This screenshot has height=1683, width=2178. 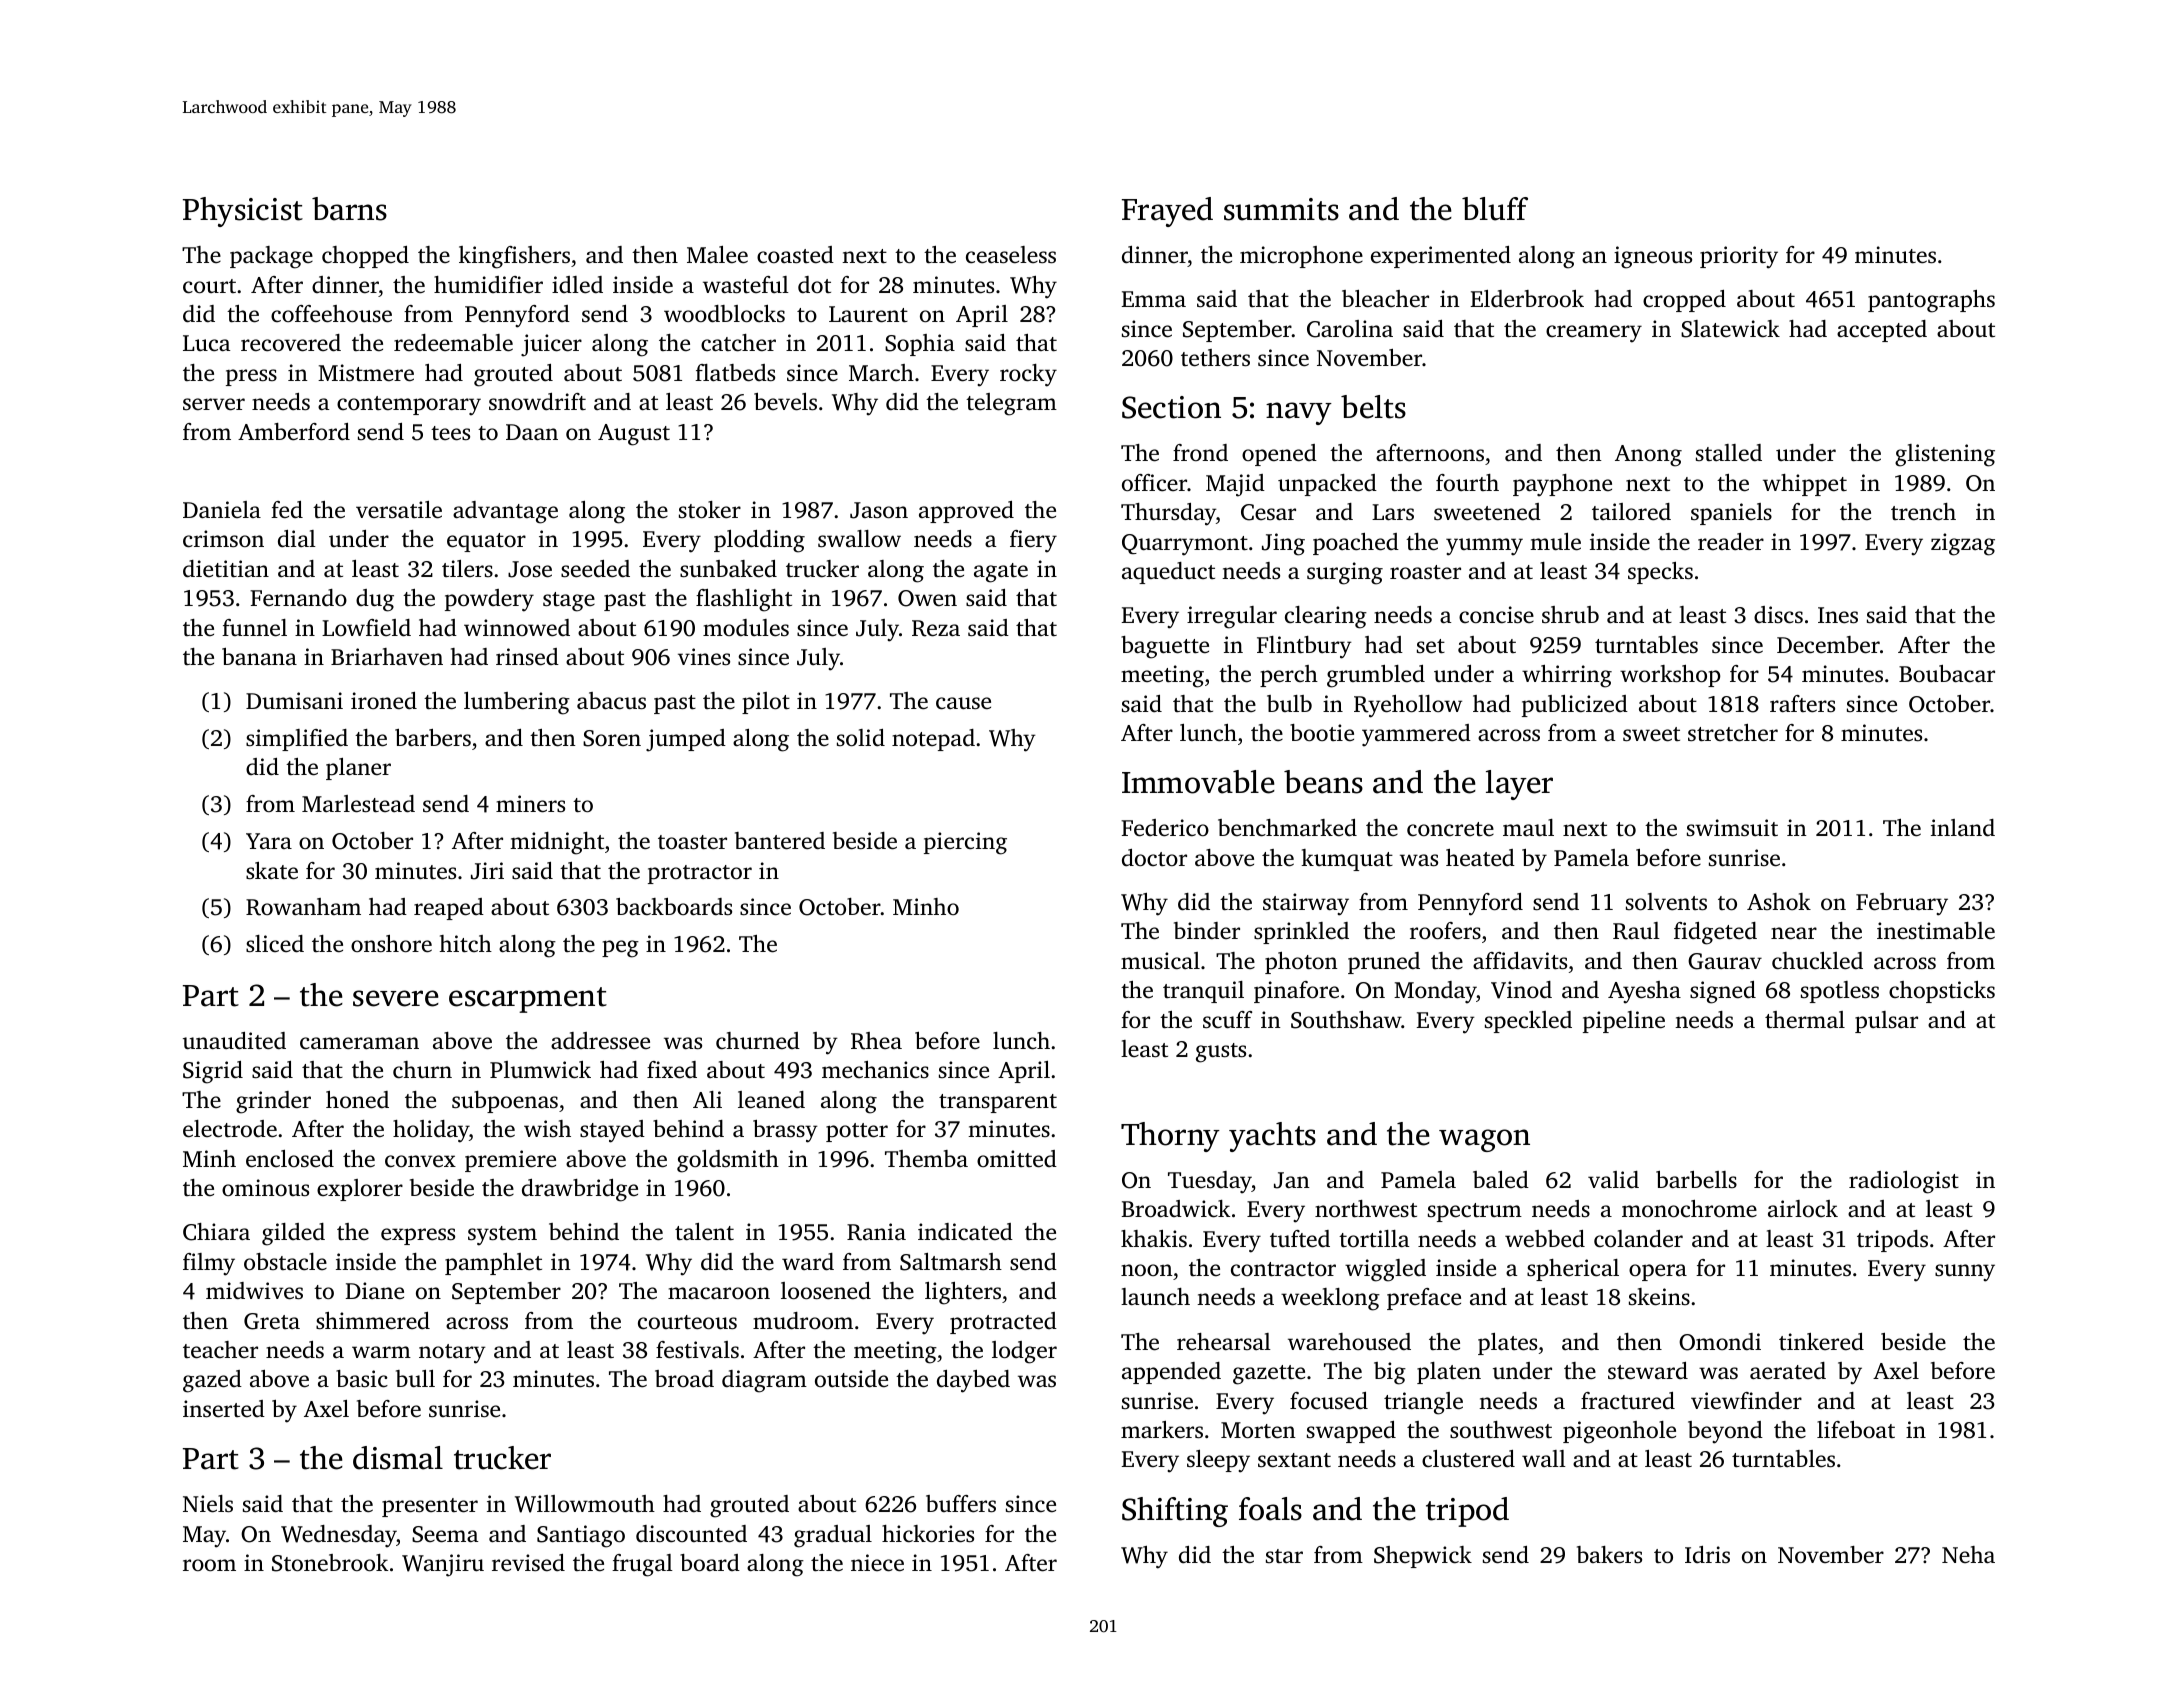 I want to click on wiggled, so click(x=1385, y=1270).
